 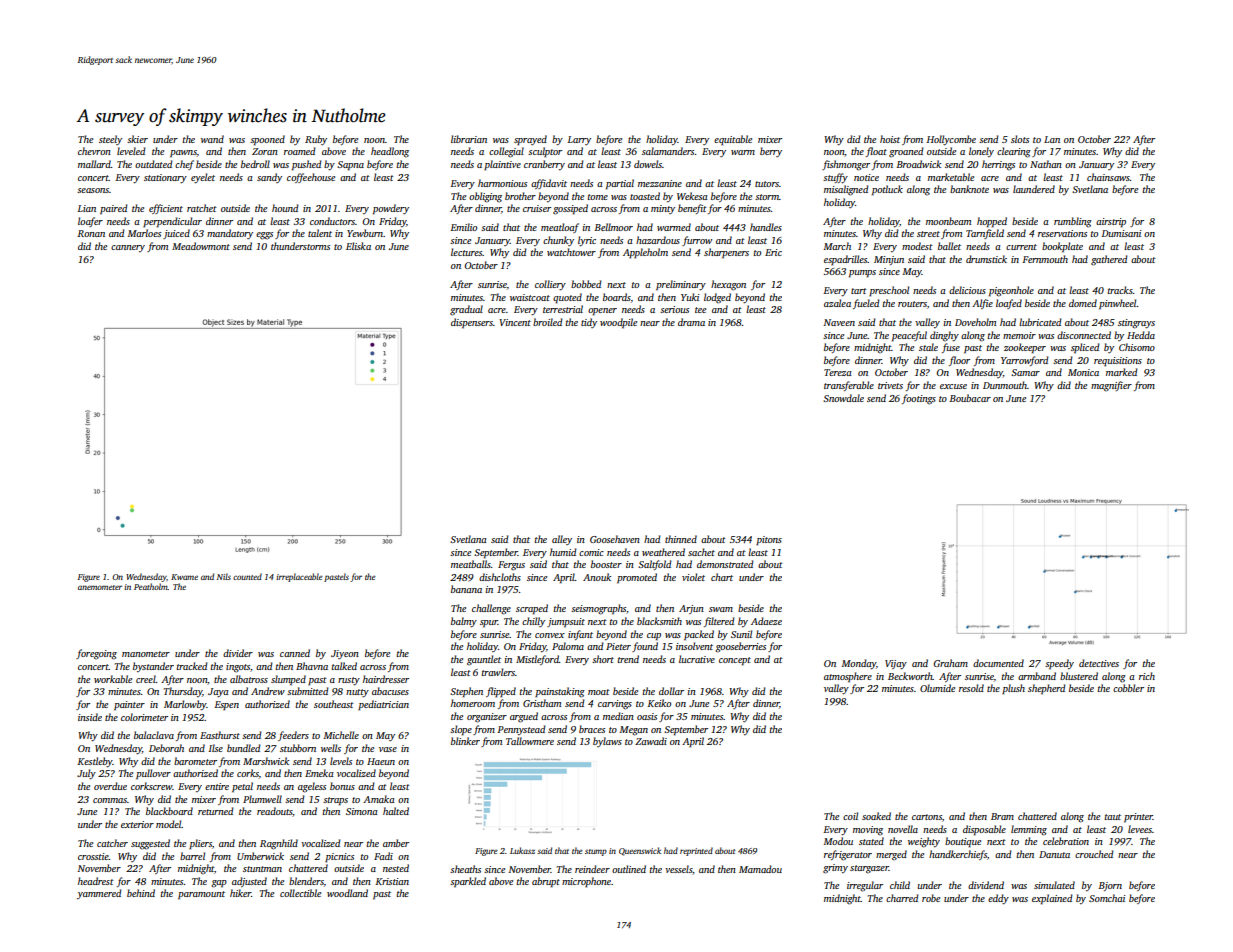 I want to click on drumstick, so click(x=986, y=259).
